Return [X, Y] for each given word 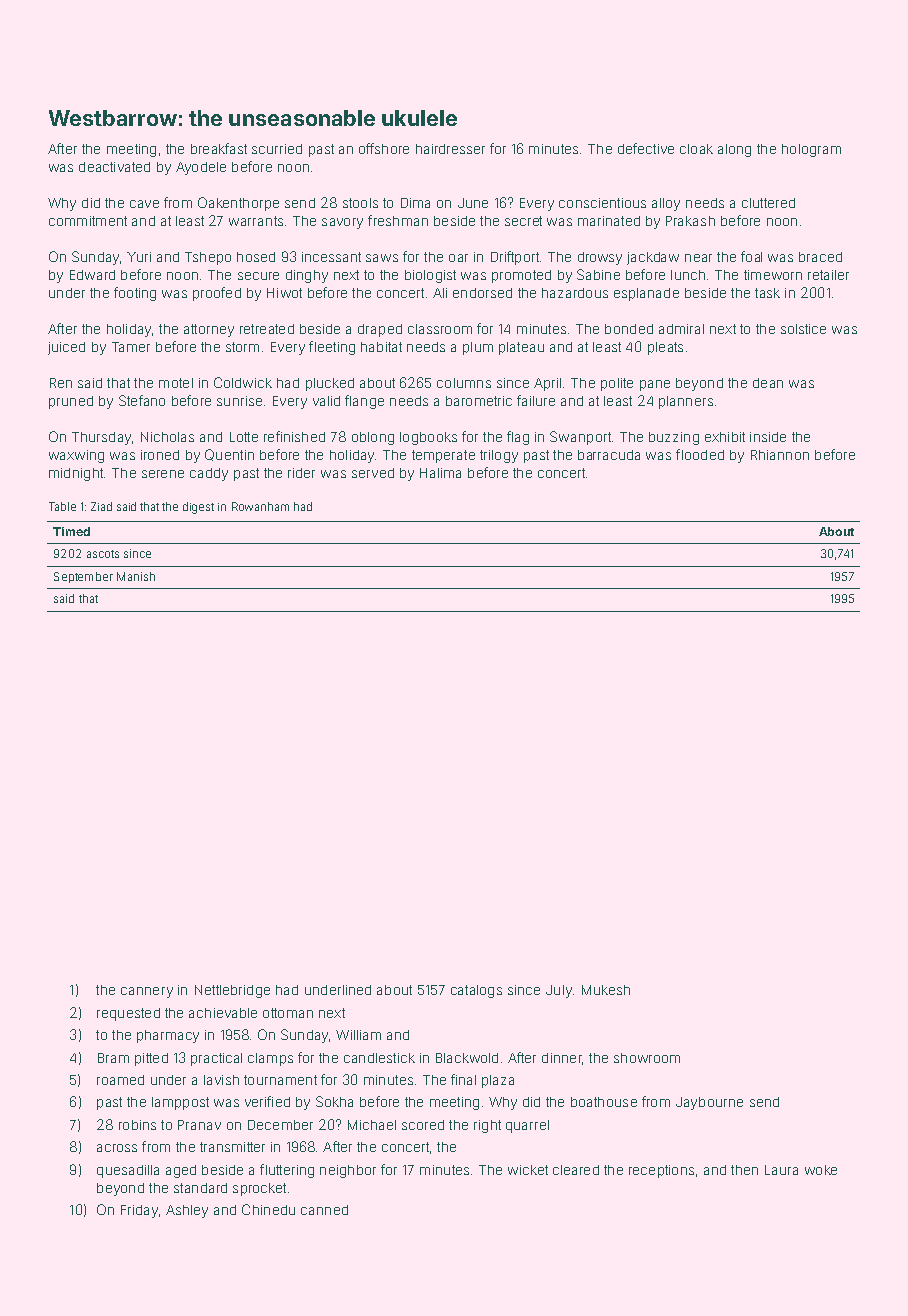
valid [326, 401]
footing [135, 294]
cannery [147, 992]
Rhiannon [780, 455]
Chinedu [268, 1209]
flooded [700, 454]
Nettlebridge [232, 991]
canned [324, 1210]
